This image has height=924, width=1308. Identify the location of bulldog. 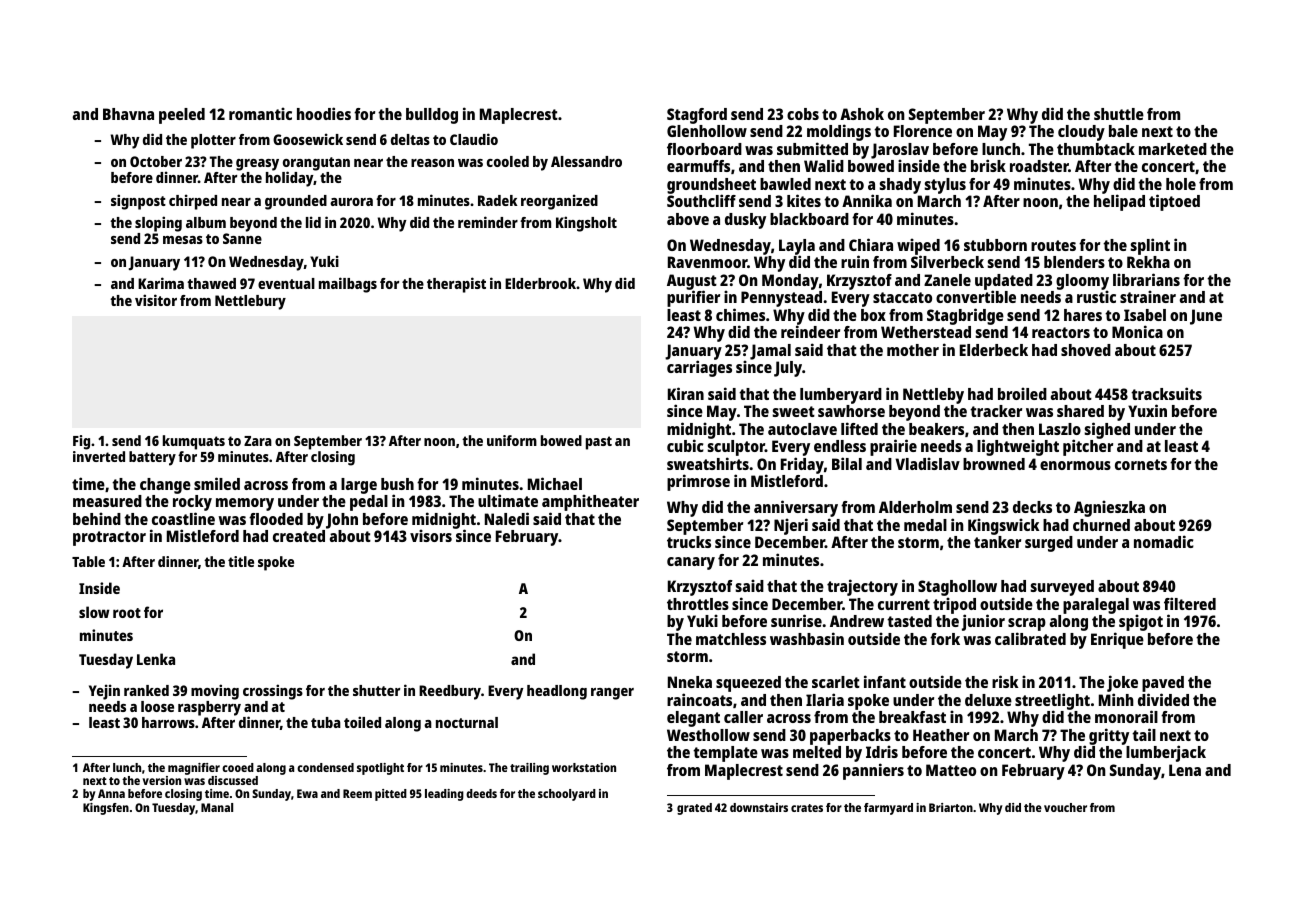
(432, 116).
